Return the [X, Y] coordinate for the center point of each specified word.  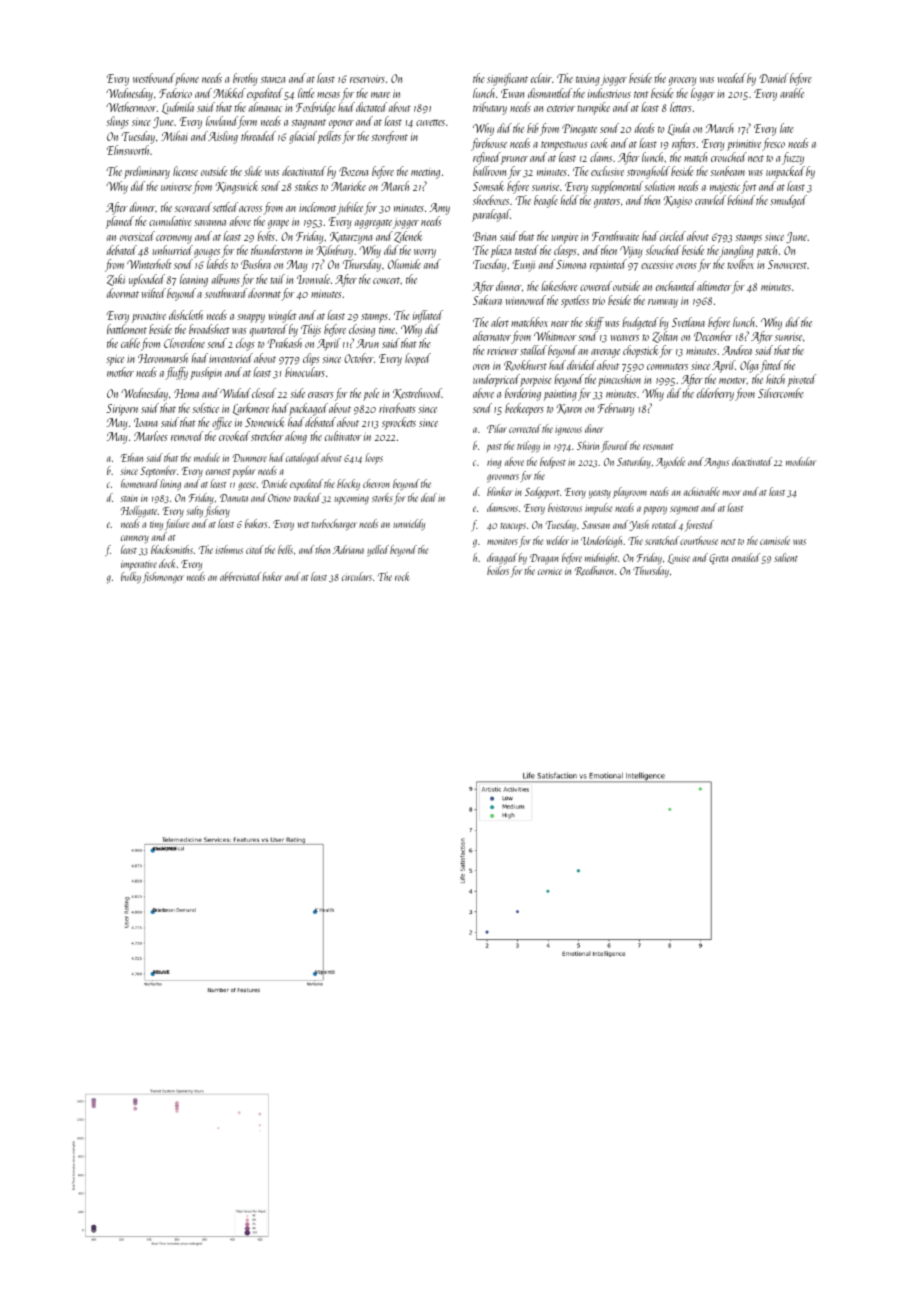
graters [607, 203]
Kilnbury [334, 251]
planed [120, 222]
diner [594, 428]
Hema [186, 393]
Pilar [497, 428]
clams [601, 157]
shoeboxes [491, 200]
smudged [788, 201]
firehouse [489, 144]
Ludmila [178, 108]
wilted [154, 293]
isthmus [229, 549]
